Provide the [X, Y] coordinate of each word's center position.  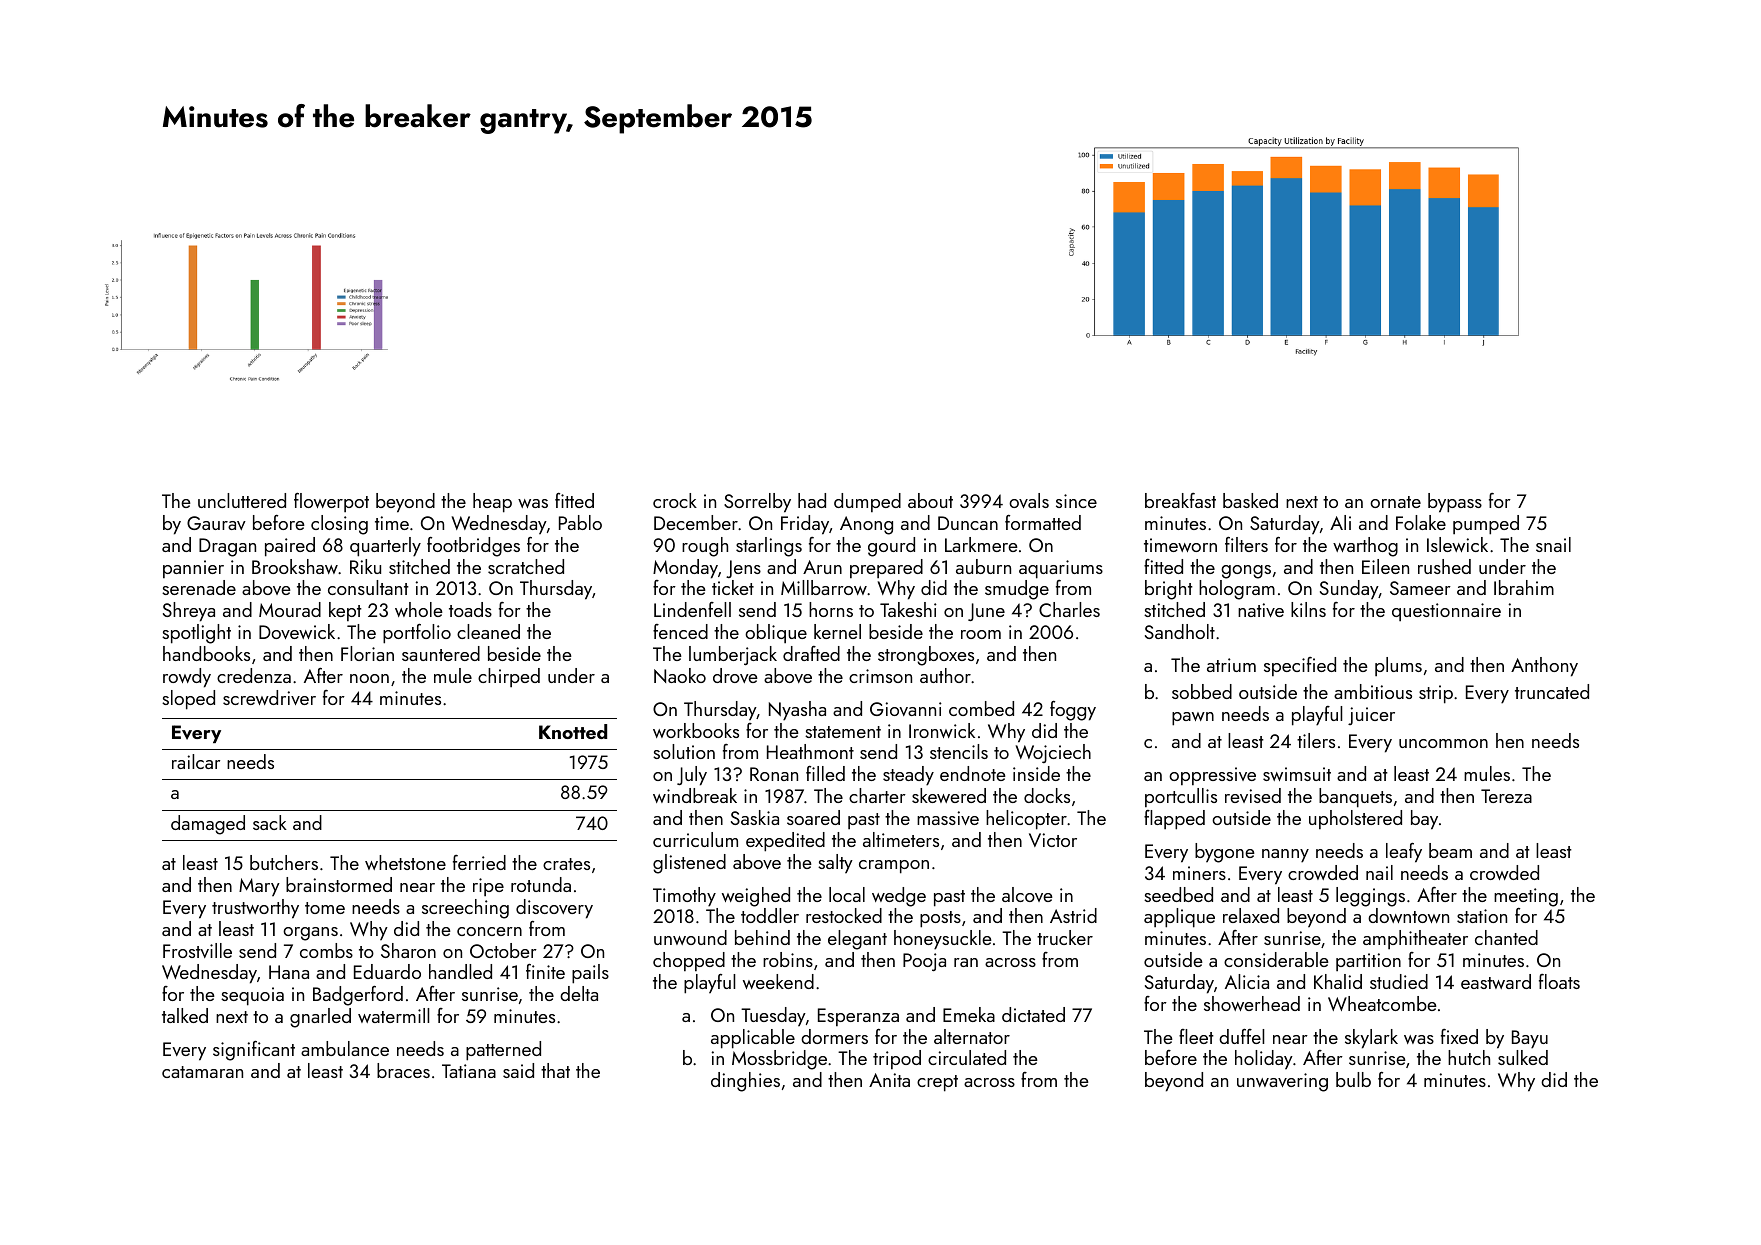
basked [1250, 500]
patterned [503, 1051]
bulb [1353, 1079]
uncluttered [242, 500]
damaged [208, 825]
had [812, 500]
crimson [880, 676]
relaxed [1251, 915]
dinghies [745, 1082]
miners [1199, 873]
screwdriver [269, 697]
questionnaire [1446, 612]
